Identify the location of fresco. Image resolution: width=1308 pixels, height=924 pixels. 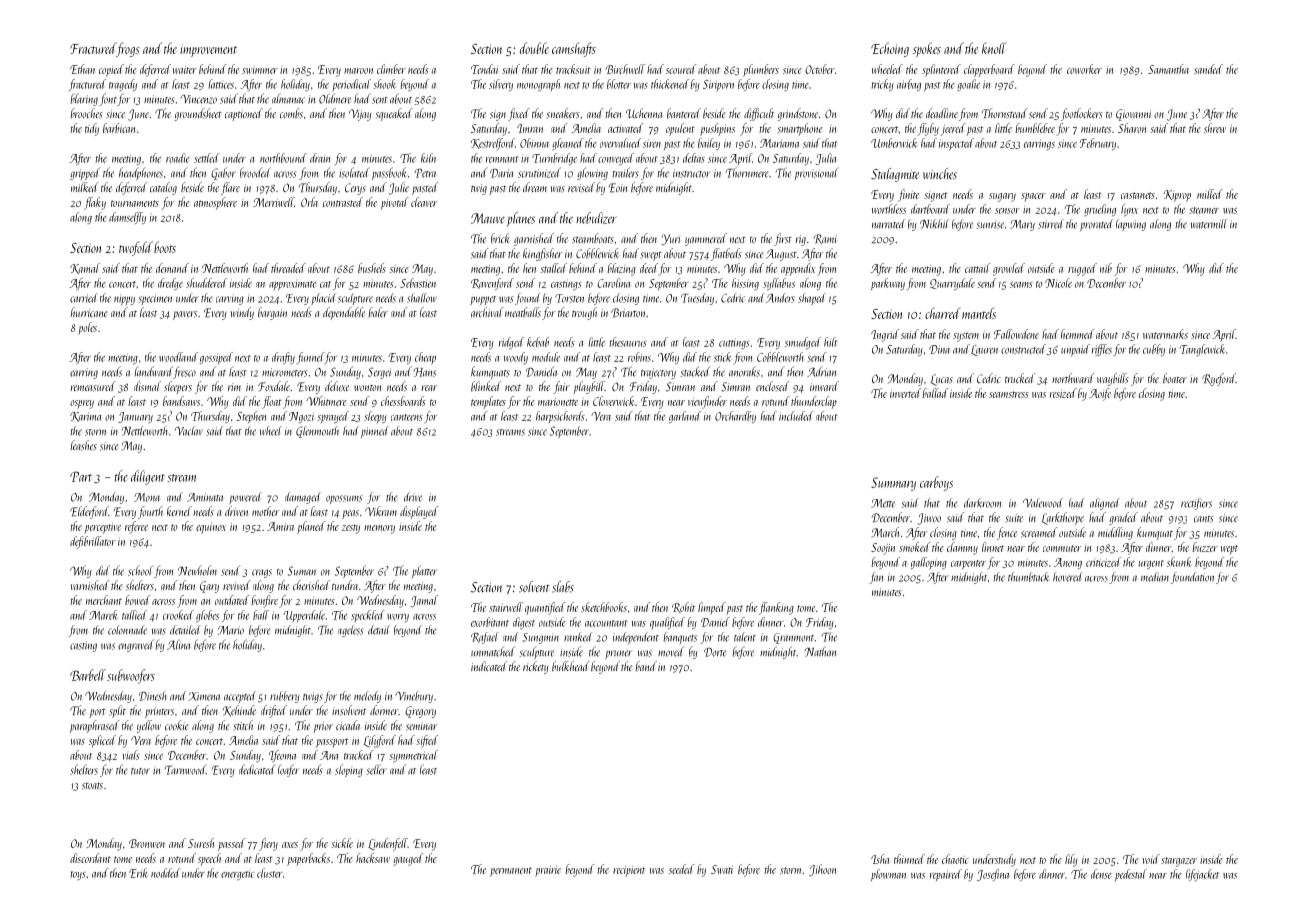
(184, 372).
